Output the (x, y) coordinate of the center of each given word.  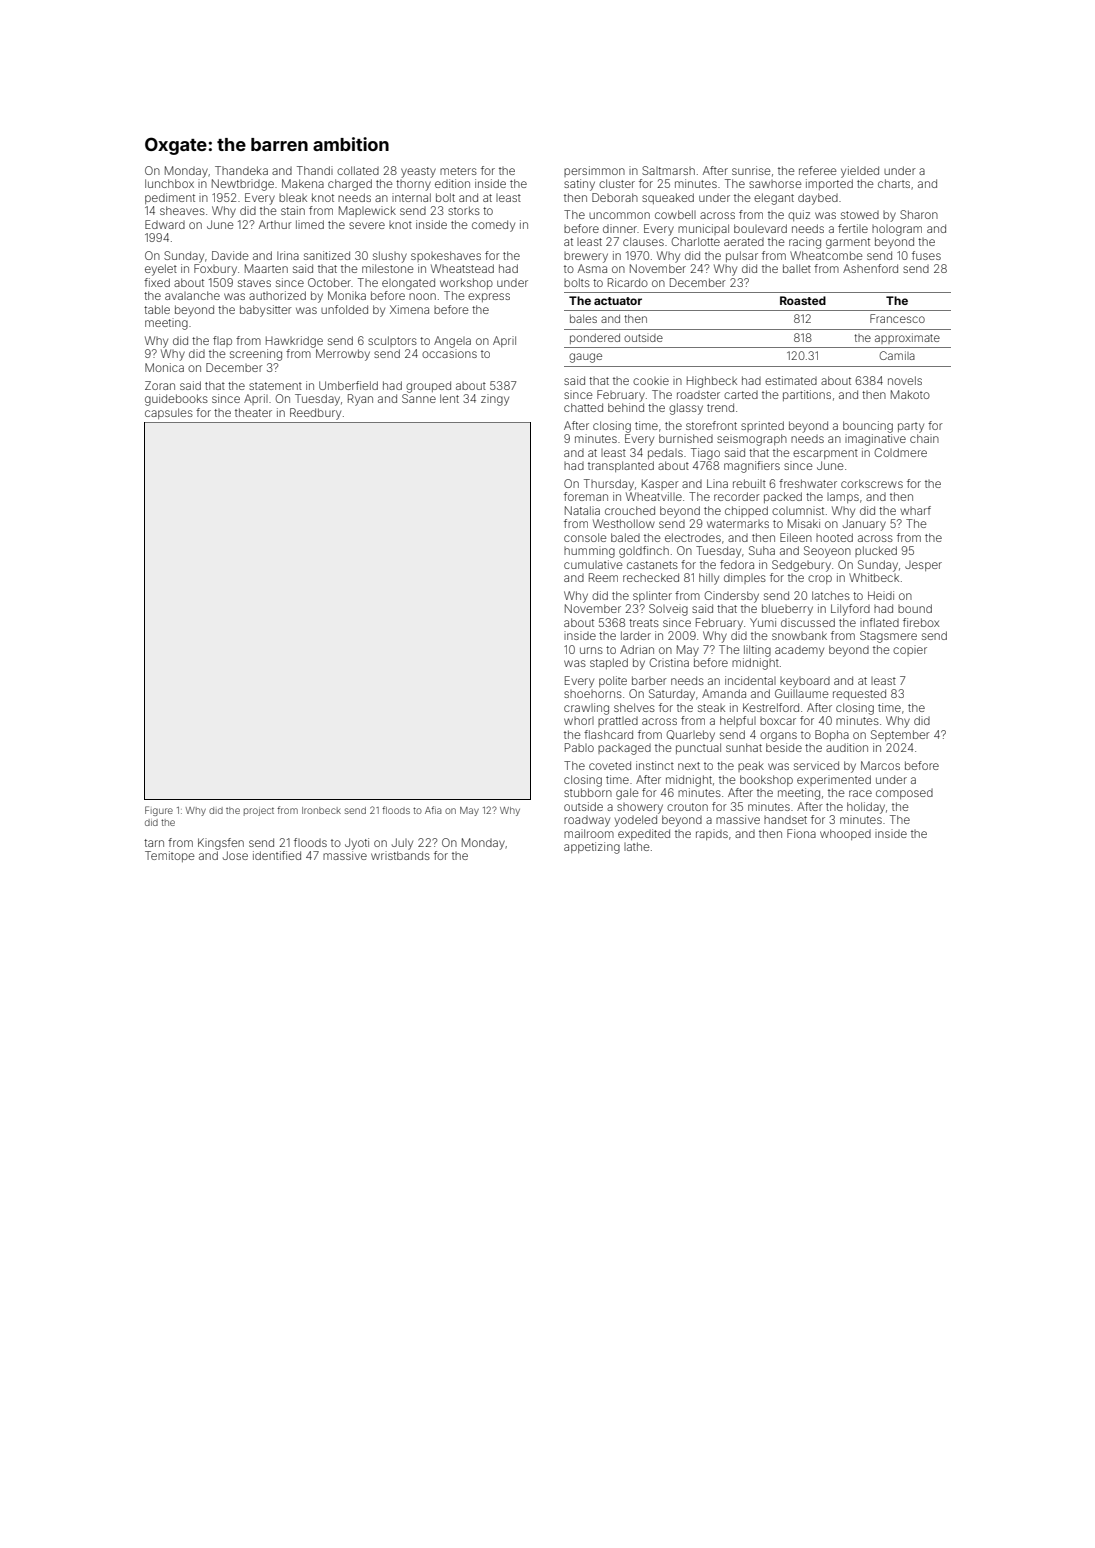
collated (358, 170)
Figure (159, 811)
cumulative (593, 564)
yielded (860, 172)
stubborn (588, 792)
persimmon (594, 171)
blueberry (787, 610)
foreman (586, 496)
